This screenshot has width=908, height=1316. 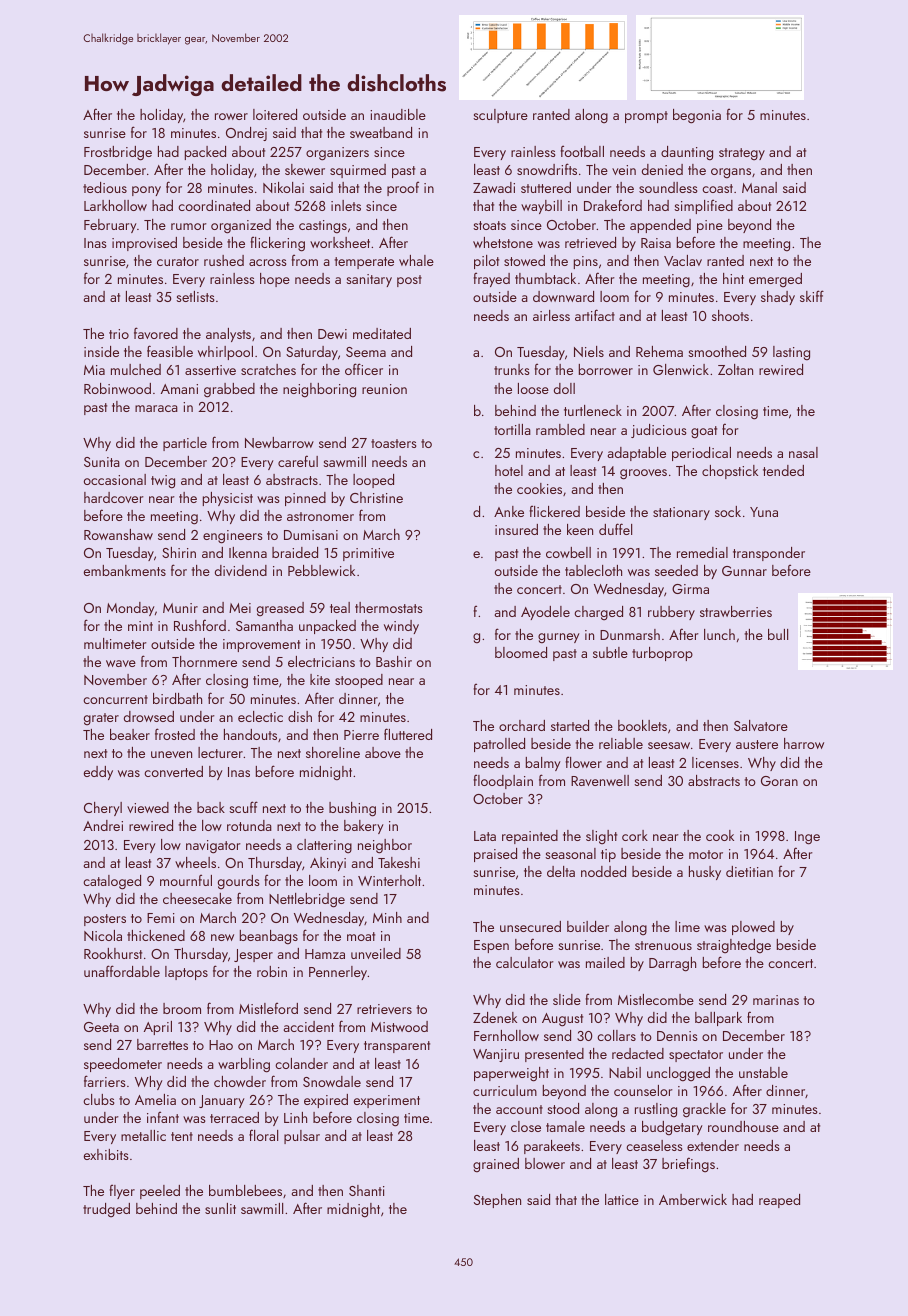 What do you see at coordinates (637, 454) in the screenshot?
I see `adaptable` at bounding box center [637, 454].
